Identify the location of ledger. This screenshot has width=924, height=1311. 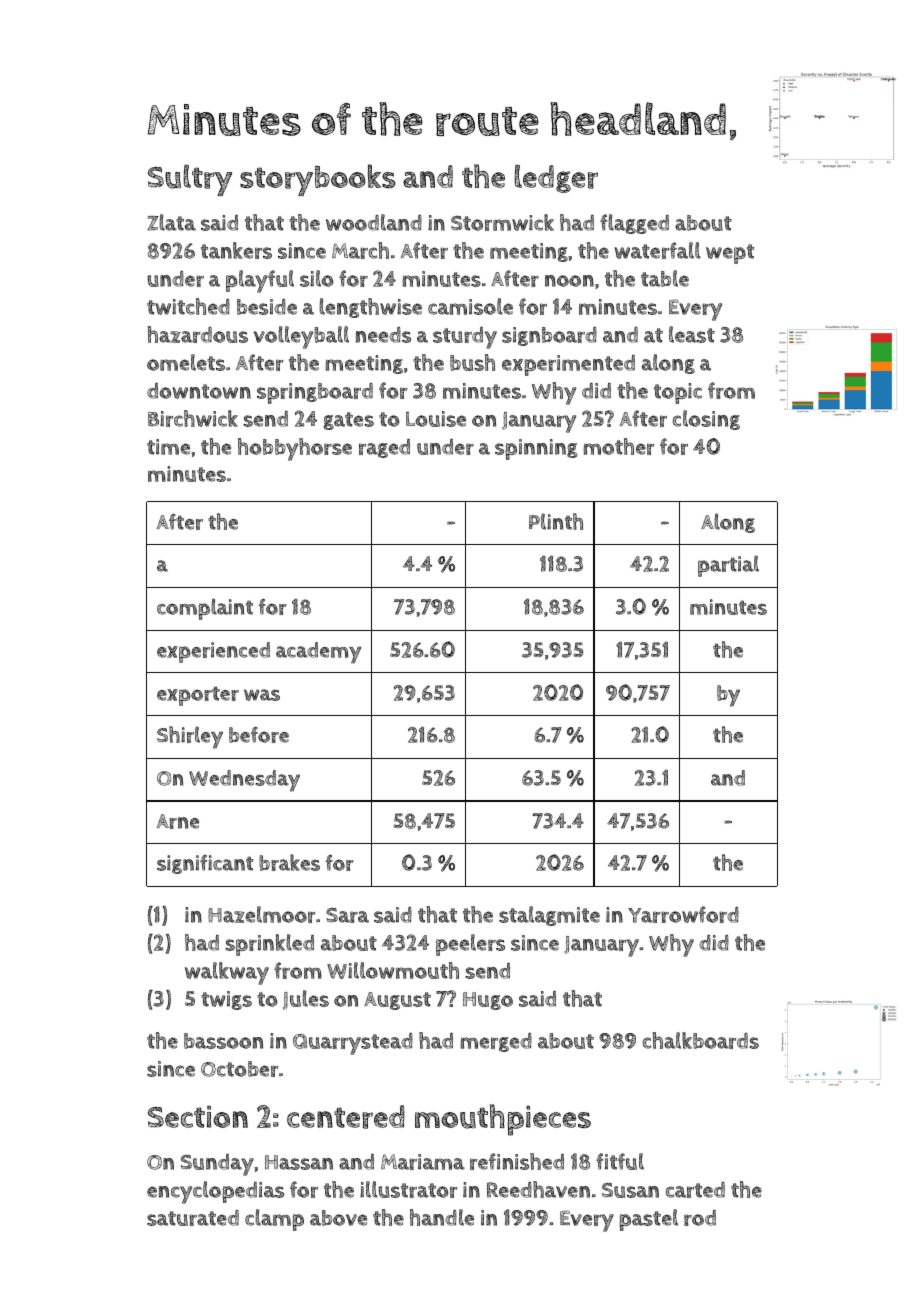
(556, 178).
